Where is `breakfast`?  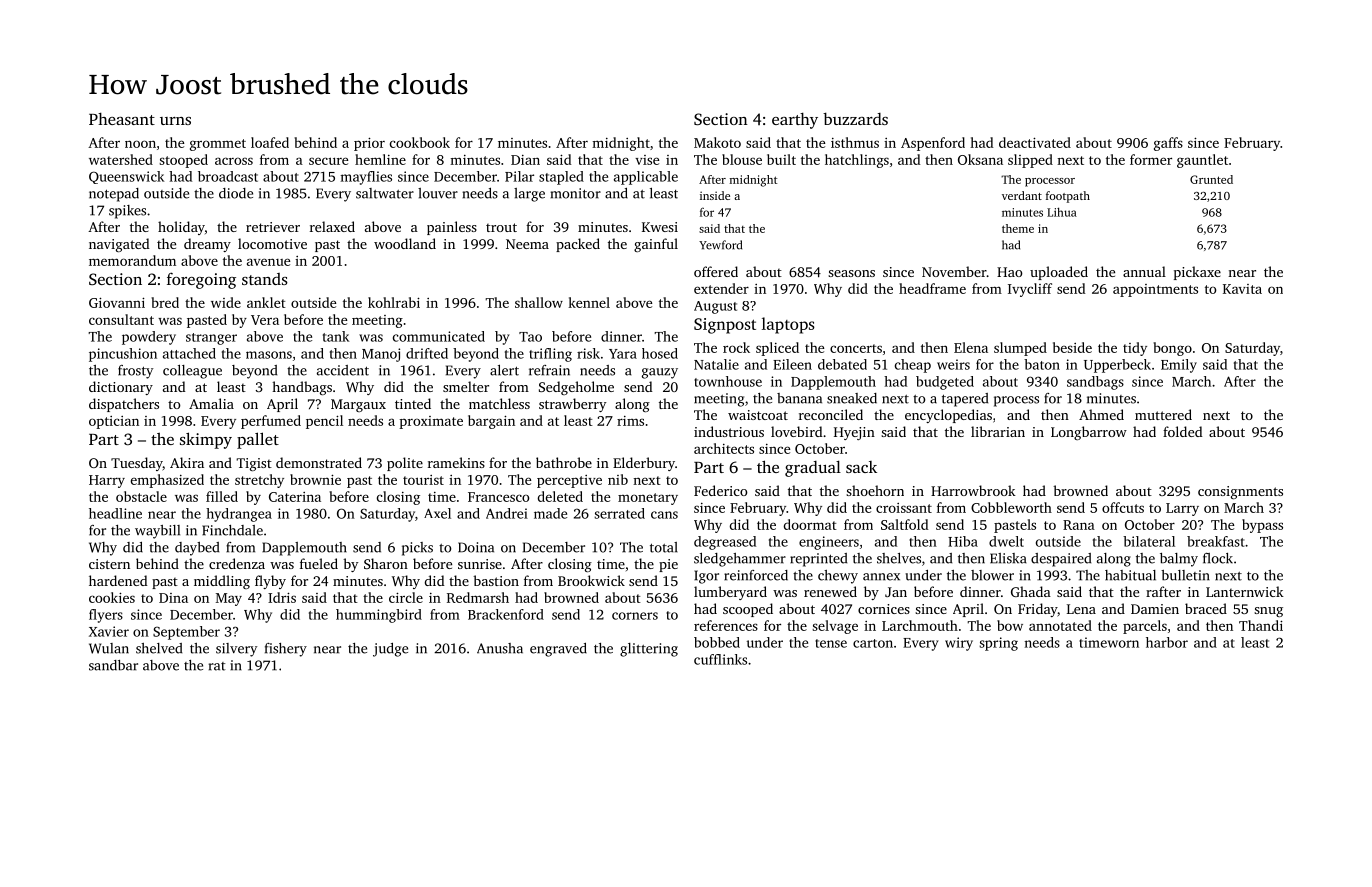
breakfast is located at coordinates (1216, 541).
